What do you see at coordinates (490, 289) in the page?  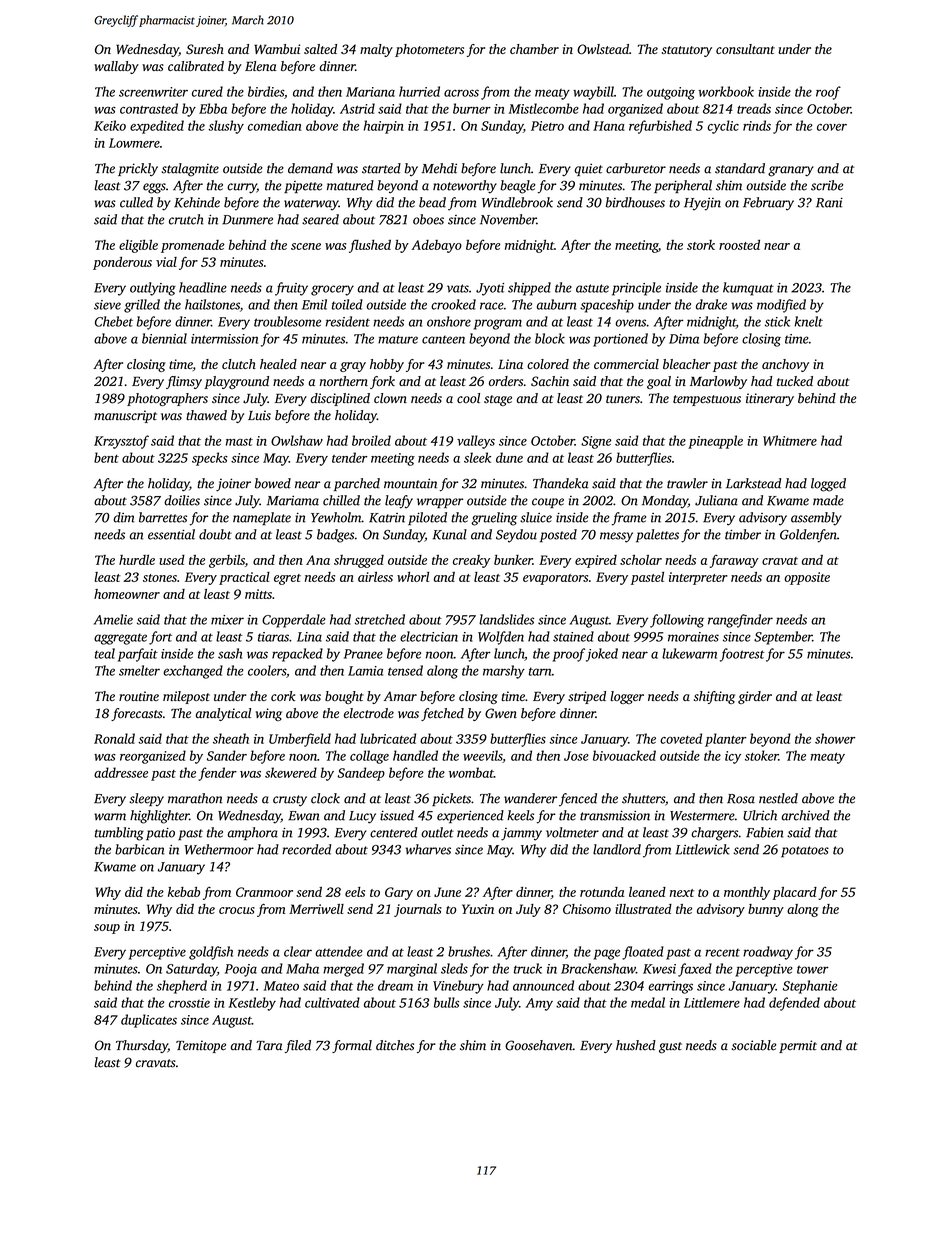 I see `Jyoti` at bounding box center [490, 289].
